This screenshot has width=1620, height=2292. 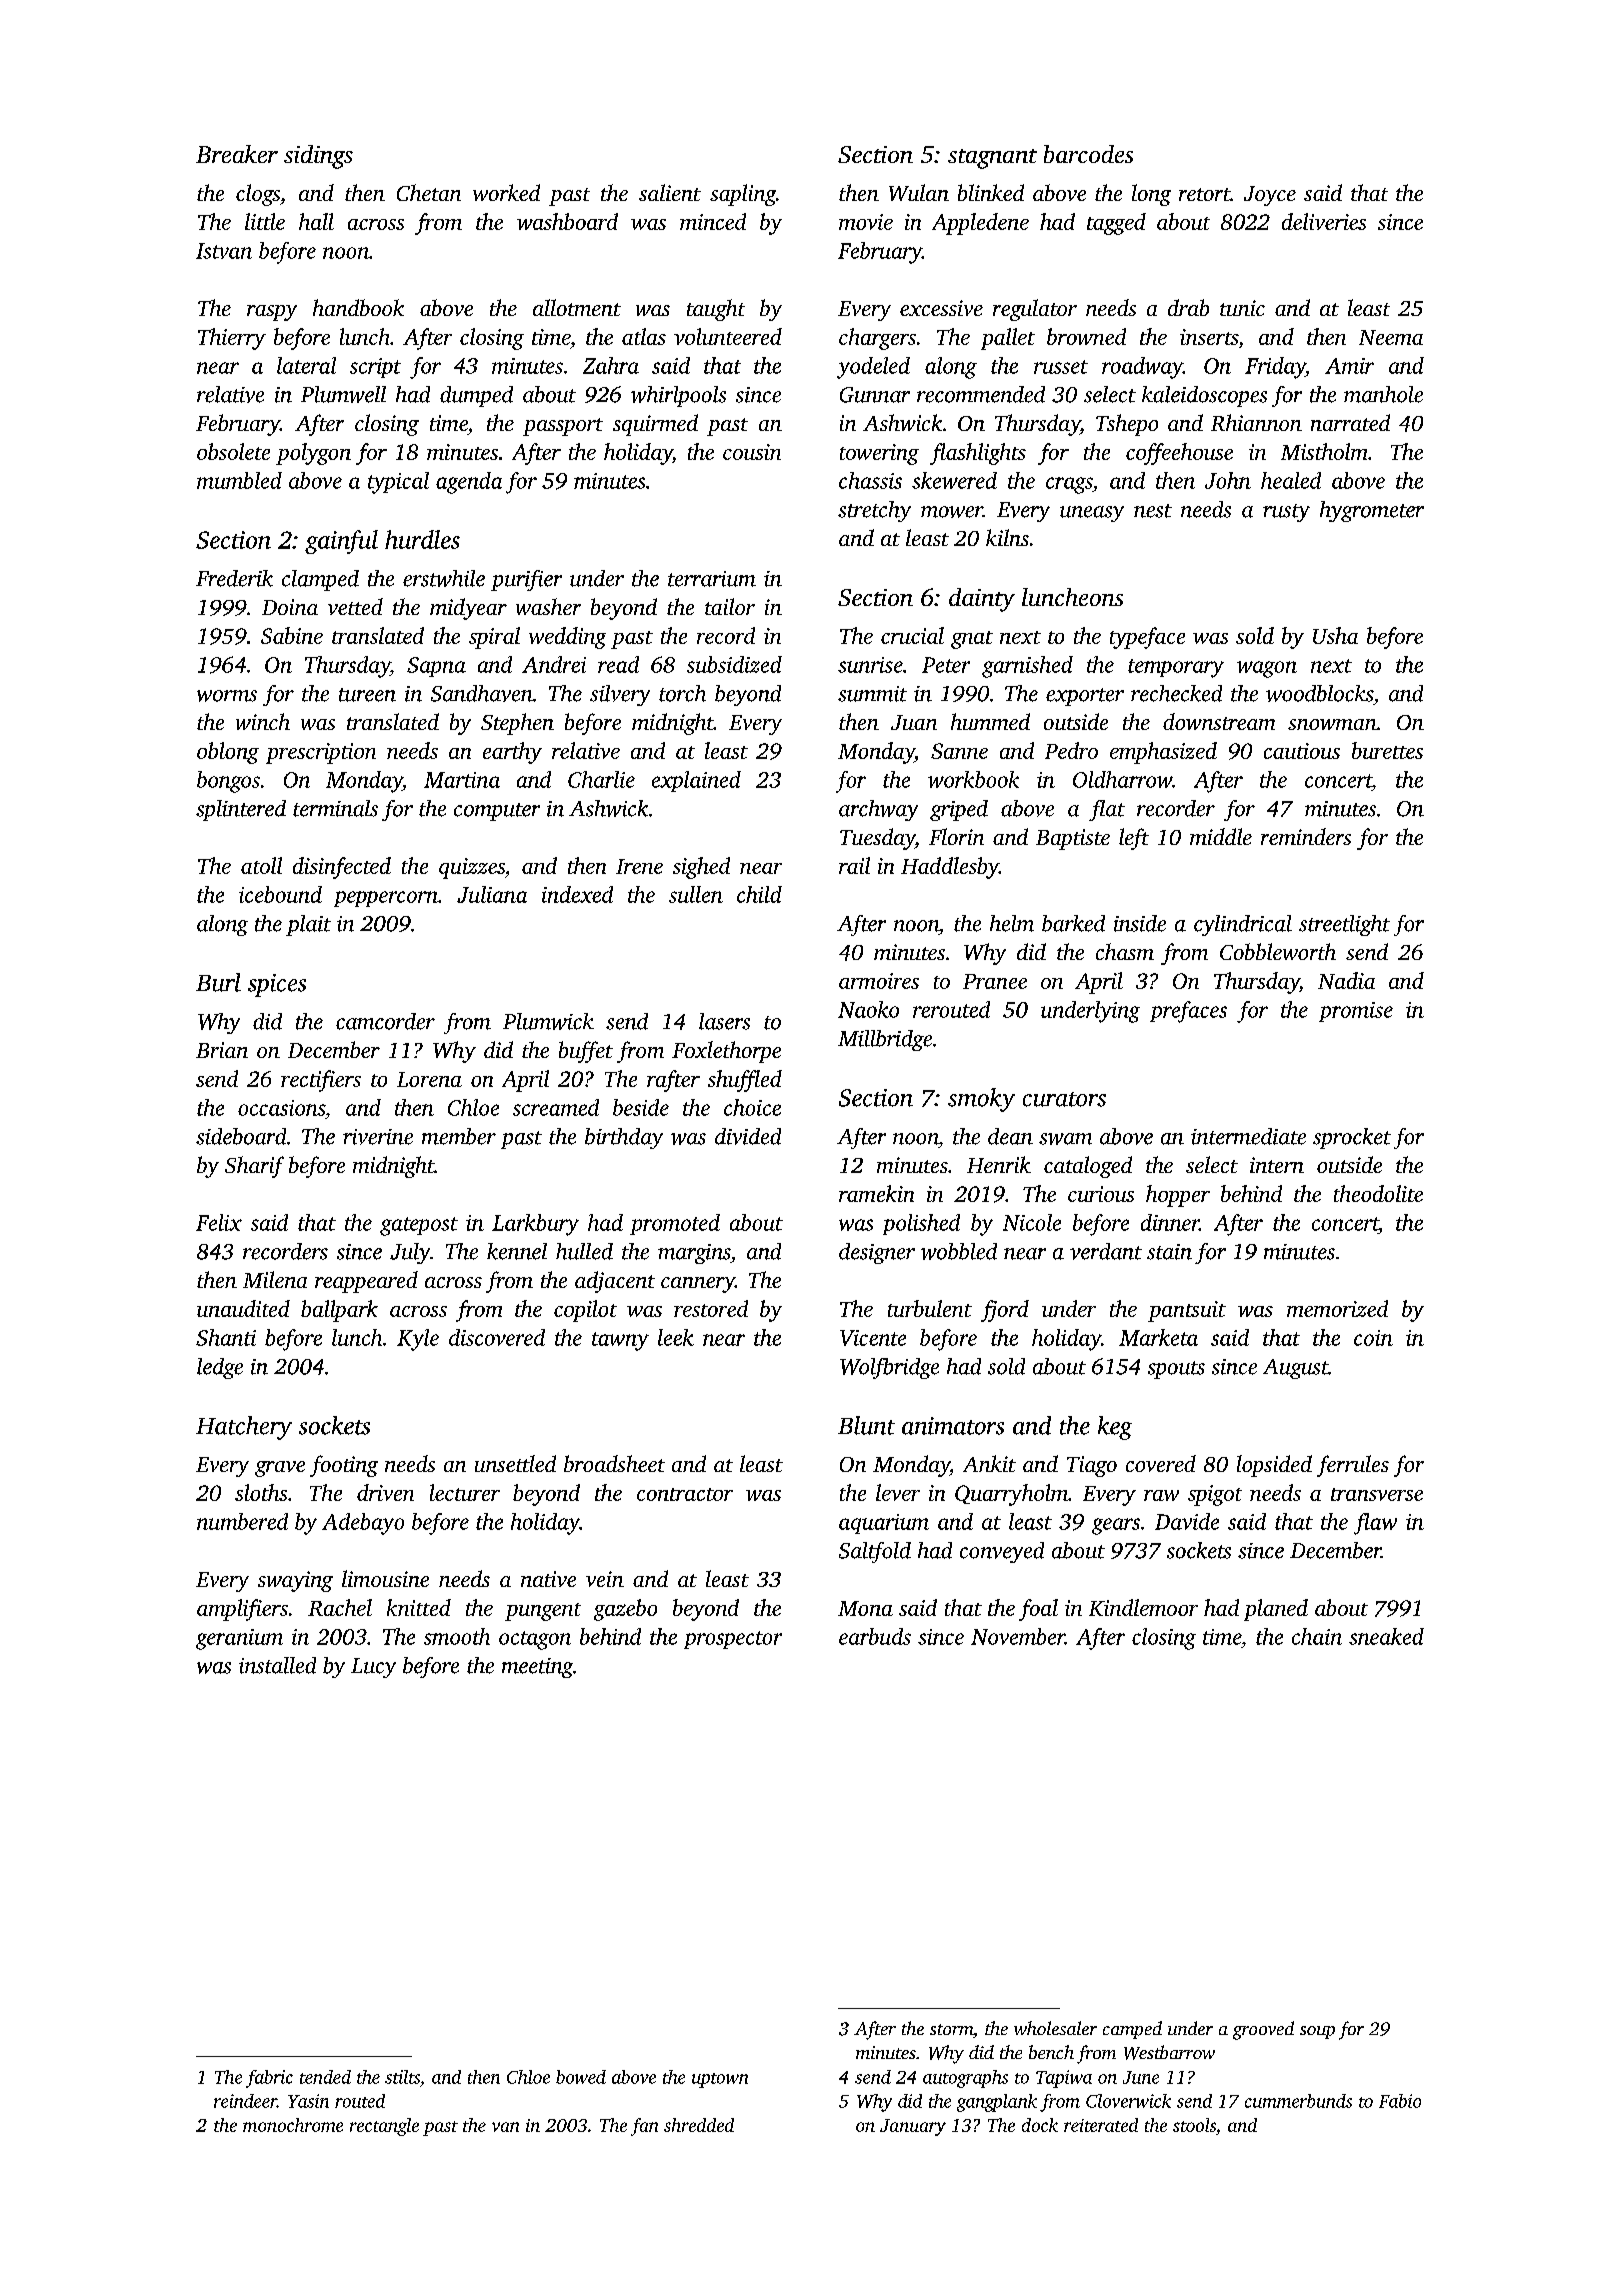 What do you see at coordinates (733, 1640) in the screenshot?
I see `prospector` at bounding box center [733, 1640].
